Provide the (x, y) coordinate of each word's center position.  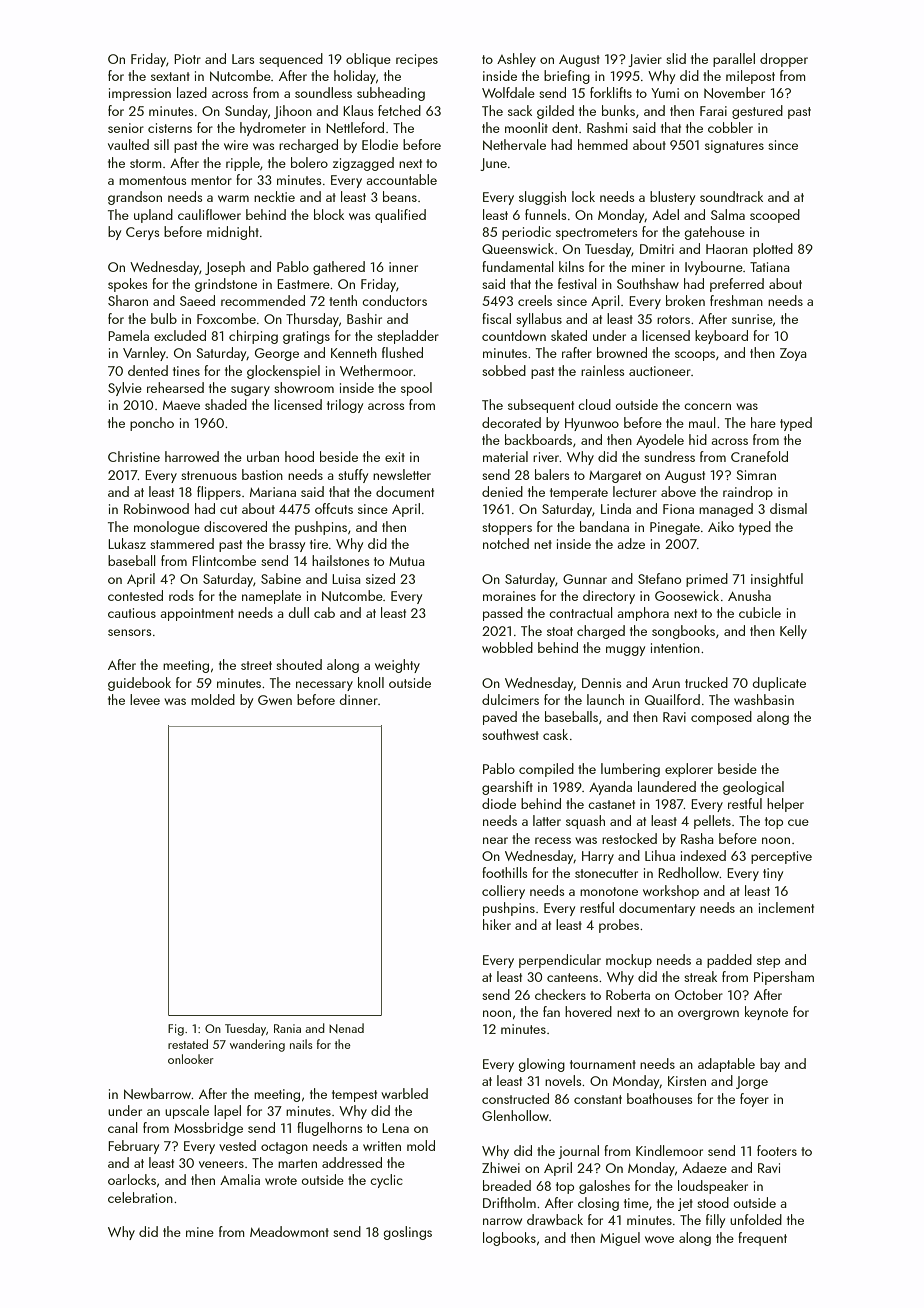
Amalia (240, 1179)
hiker (497, 924)
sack (520, 110)
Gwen (275, 700)
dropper (784, 60)
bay (770, 1065)
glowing (541, 1065)
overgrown (708, 1015)
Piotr (187, 59)
